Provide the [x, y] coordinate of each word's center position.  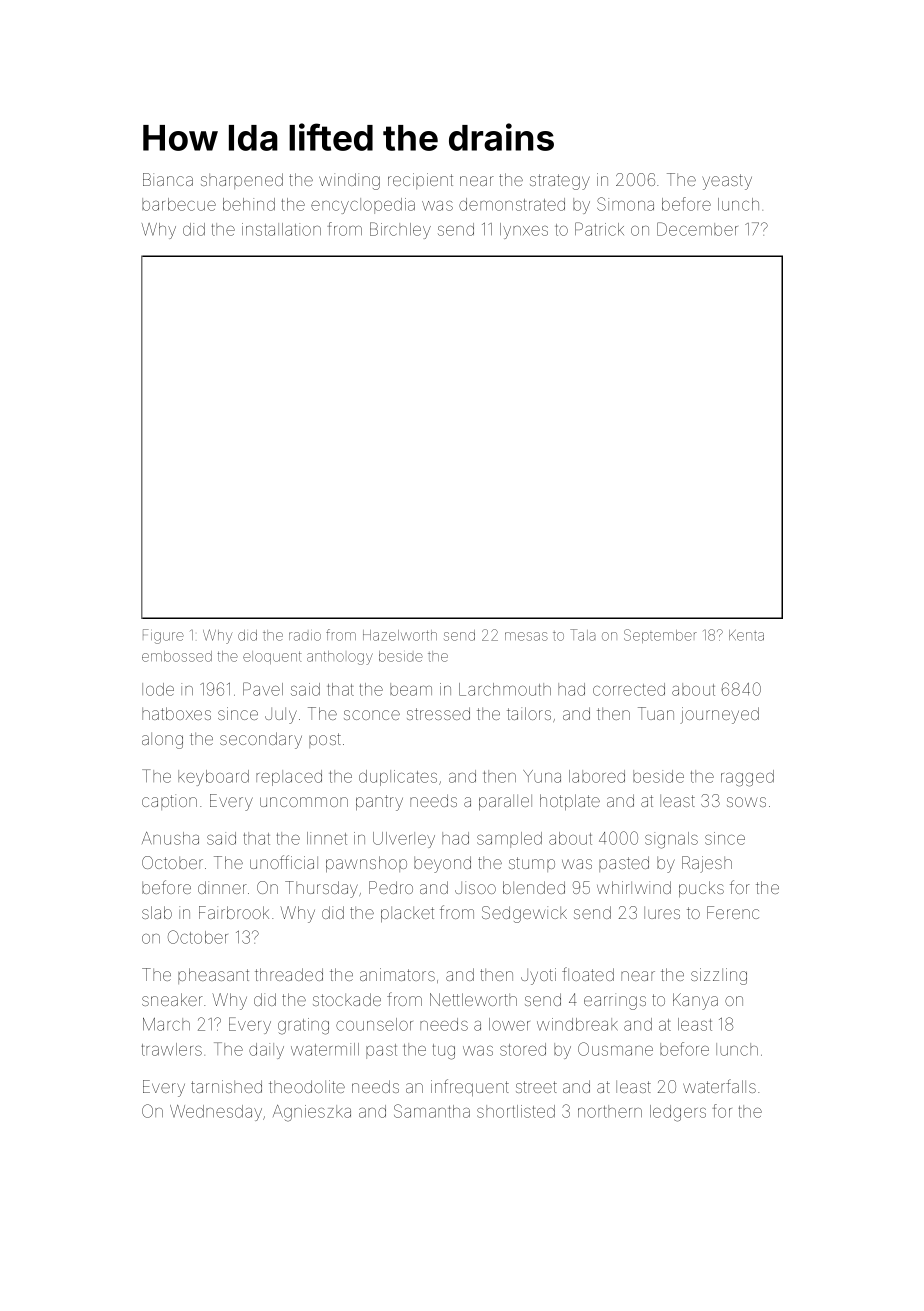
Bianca [168, 179]
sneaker [172, 999]
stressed [438, 713]
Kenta [746, 635]
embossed [177, 656]
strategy [560, 182]
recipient [420, 181]
